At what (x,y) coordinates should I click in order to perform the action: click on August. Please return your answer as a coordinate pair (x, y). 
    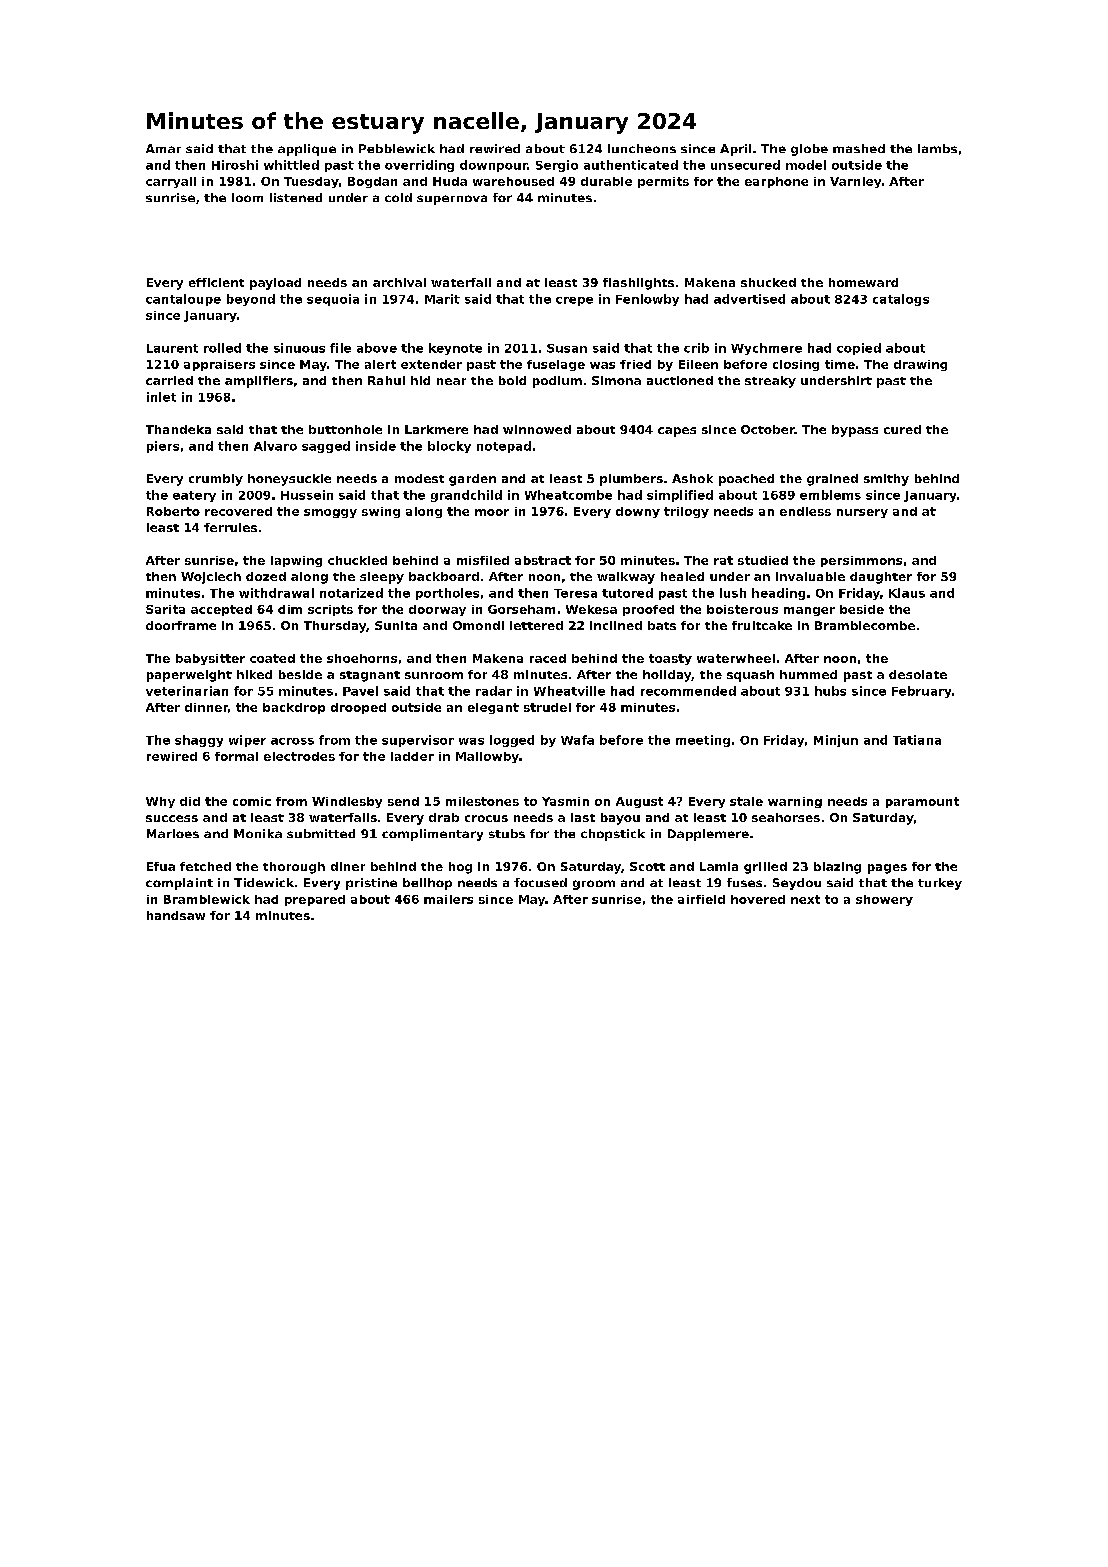
    Looking at the image, I should click on (639, 802).
